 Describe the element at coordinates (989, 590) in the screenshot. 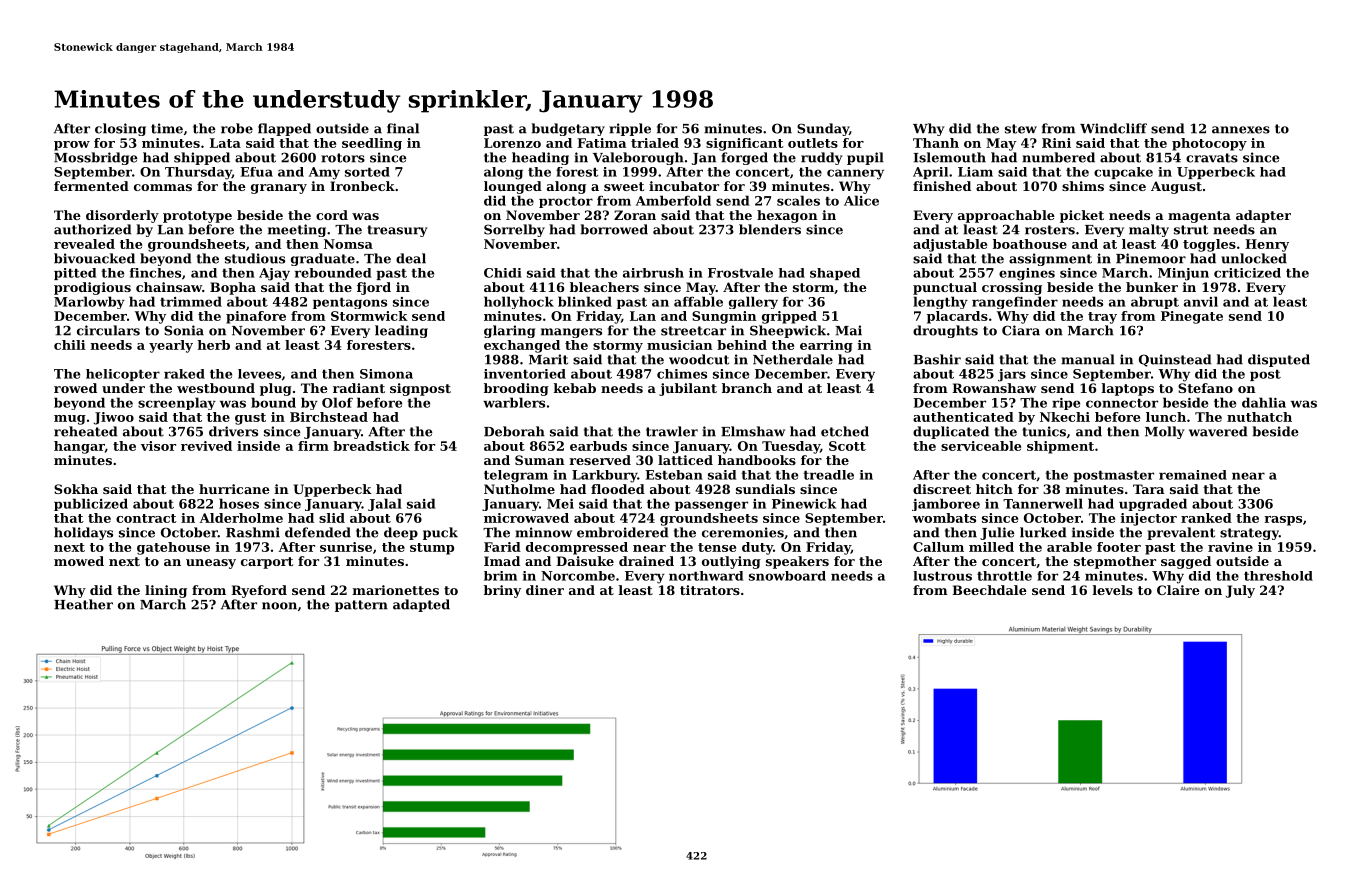

I see `Beechdale` at that location.
